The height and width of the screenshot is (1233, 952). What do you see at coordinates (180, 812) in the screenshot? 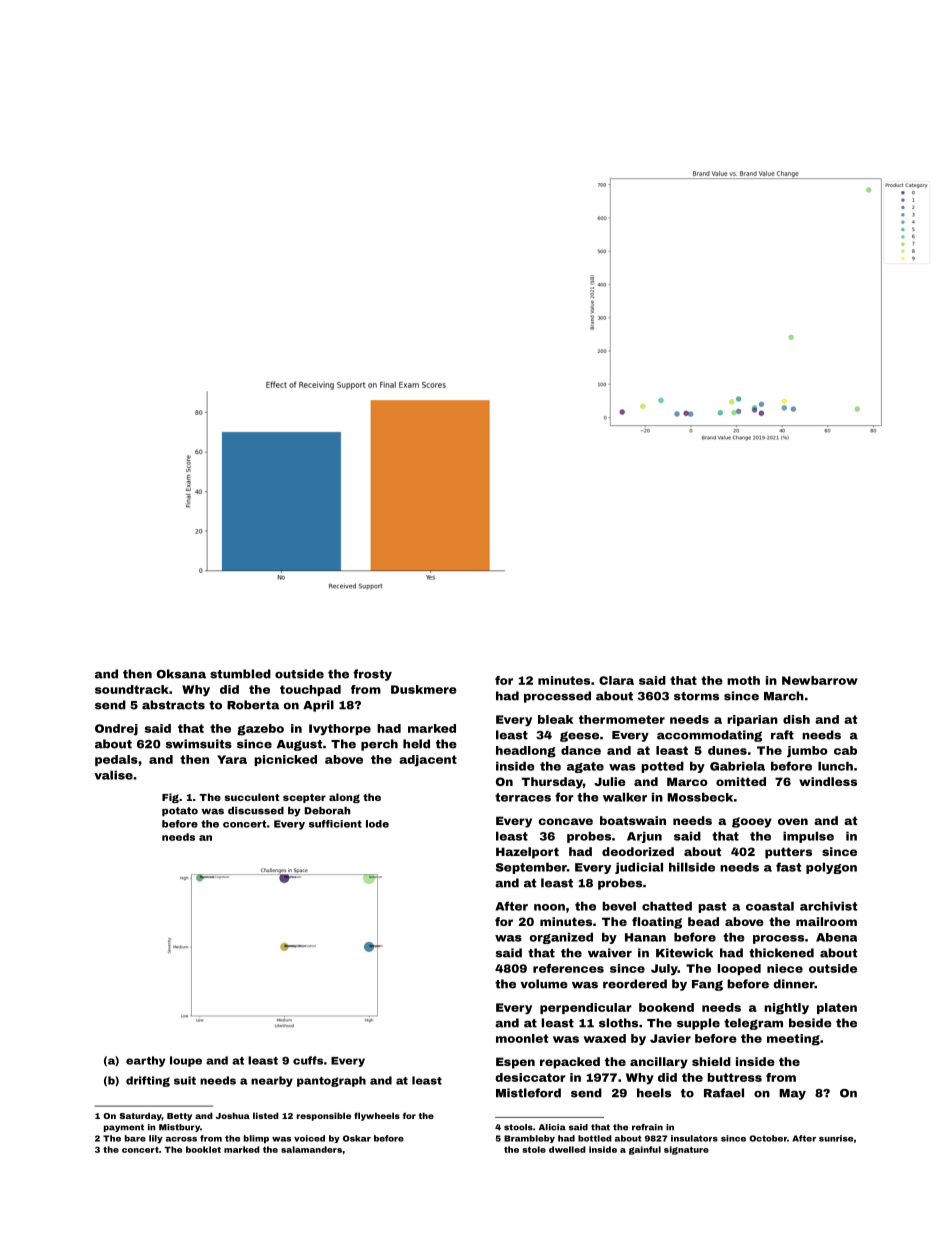
I see `potato` at bounding box center [180, 812].
